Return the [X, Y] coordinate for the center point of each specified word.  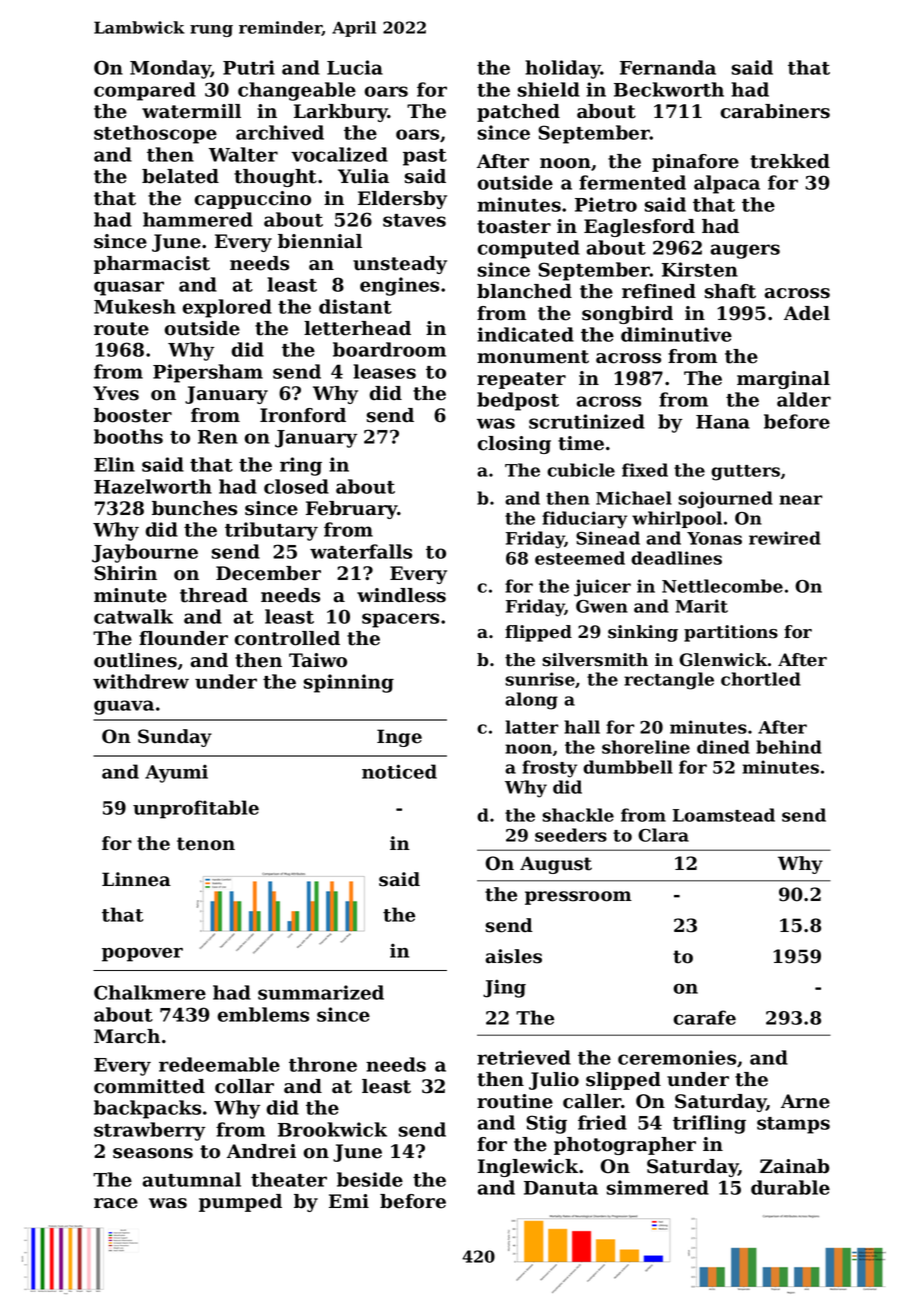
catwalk [133, 616]
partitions [731, 633]
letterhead [357, 328]
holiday [563, 69]
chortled [761, 679]
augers [745, 251]
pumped [240, 1203]
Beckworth [669, 89]
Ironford [303, 415]
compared [145, 91]
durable [790, 1187]
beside [370, 1179]
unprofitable [196, 809]
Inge [399, 738]
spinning [349, 683]
